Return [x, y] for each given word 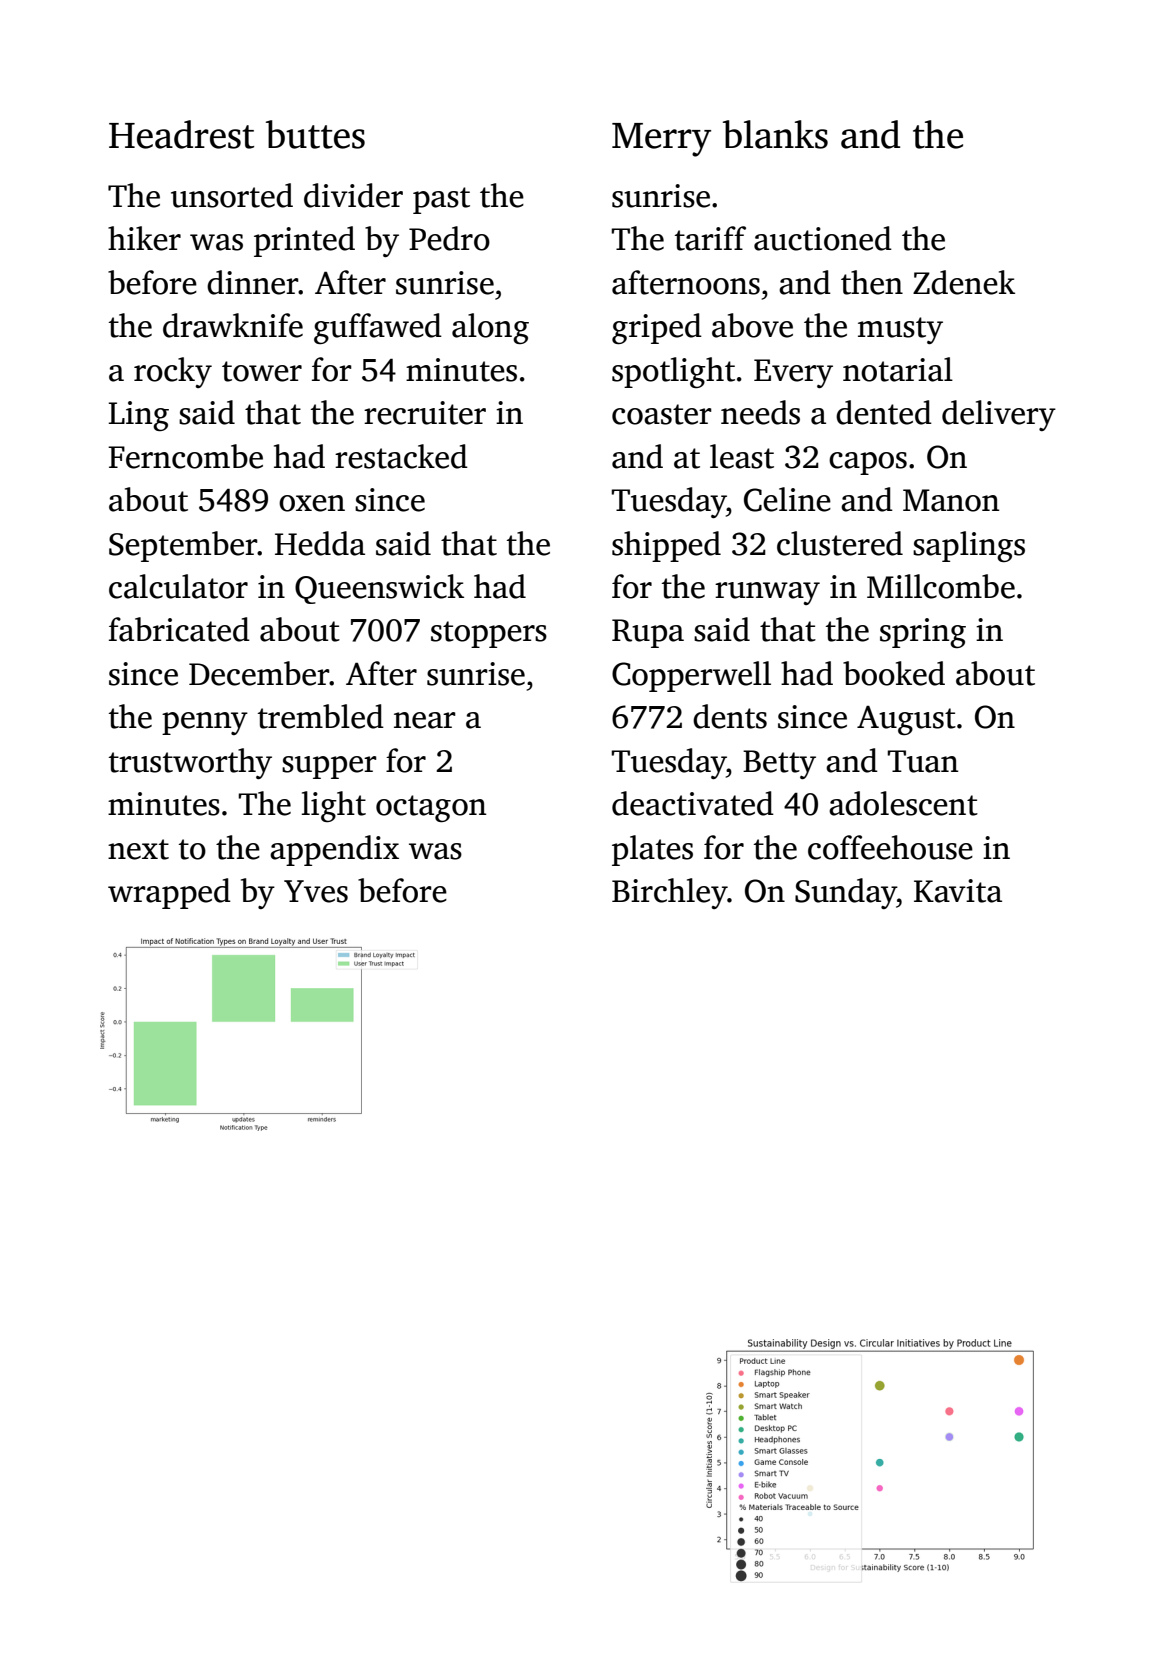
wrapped [169, 893]
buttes [315, 134]
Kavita [958, 891]
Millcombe [941, 586]
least [742, 456]
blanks [775, 134]
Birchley [670, 893]
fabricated [179, 629]
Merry [661, 140]
